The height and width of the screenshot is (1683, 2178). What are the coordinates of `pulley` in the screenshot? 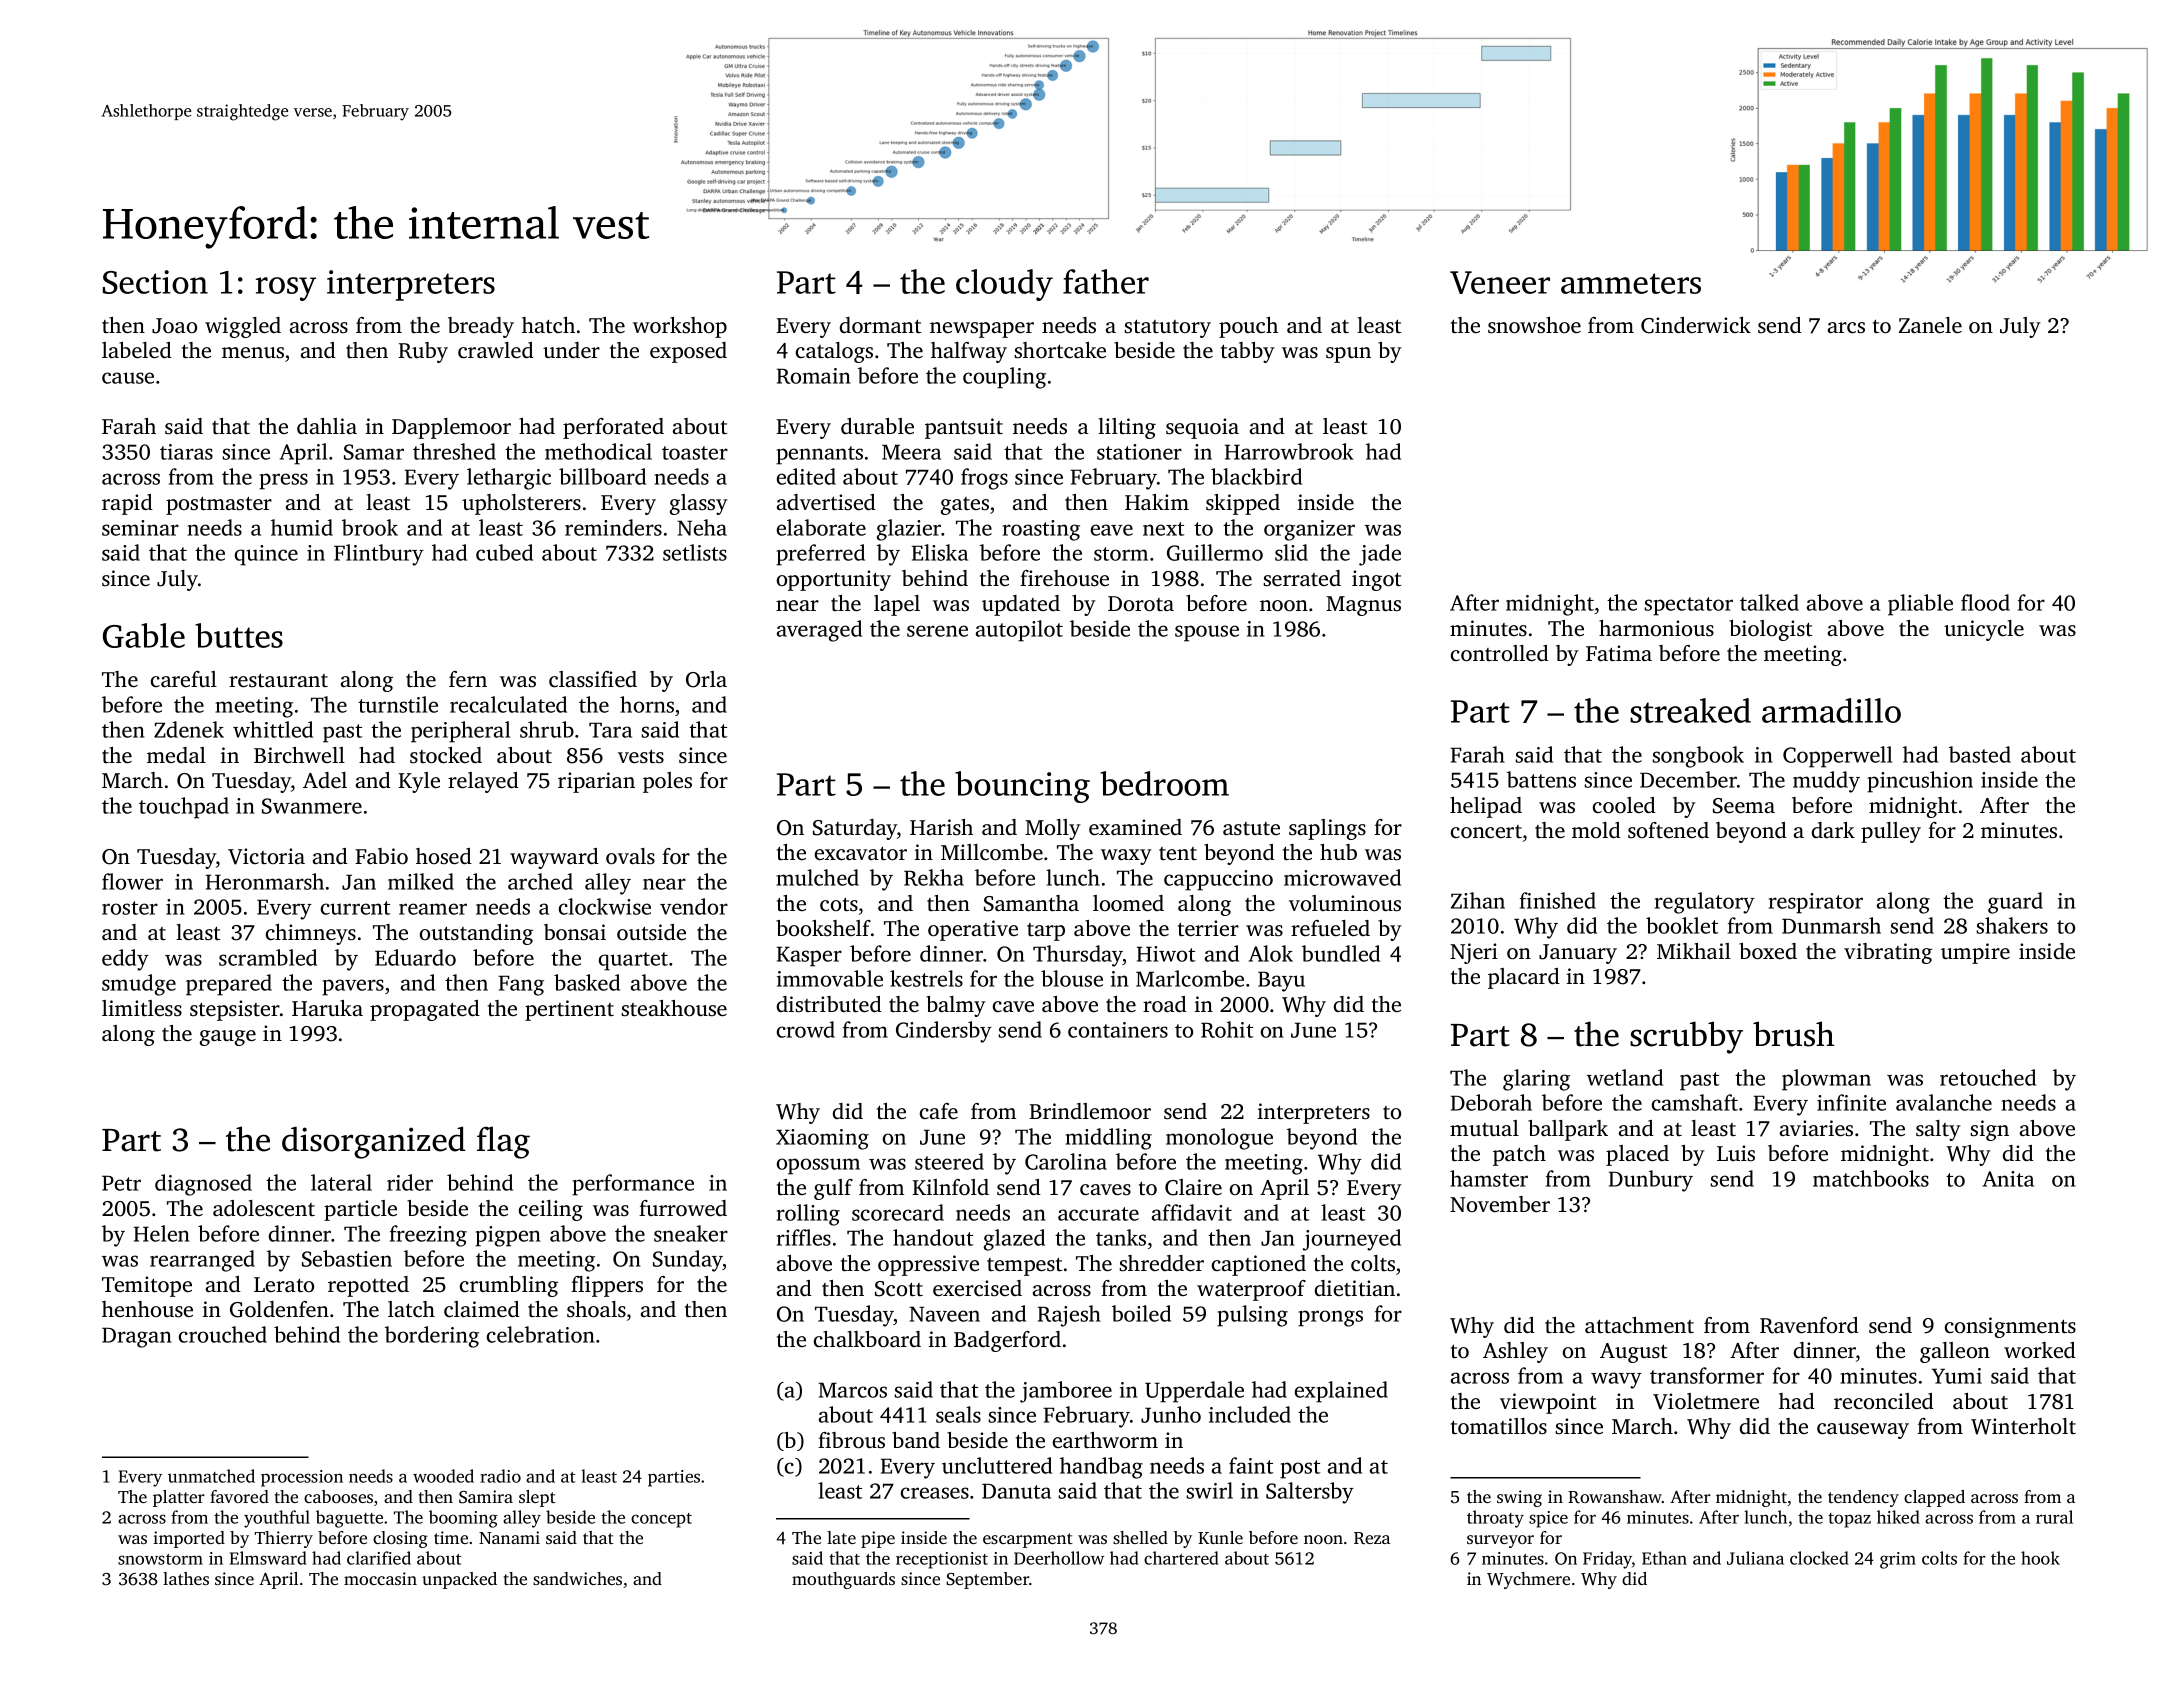 It's located at (1891, 832).
